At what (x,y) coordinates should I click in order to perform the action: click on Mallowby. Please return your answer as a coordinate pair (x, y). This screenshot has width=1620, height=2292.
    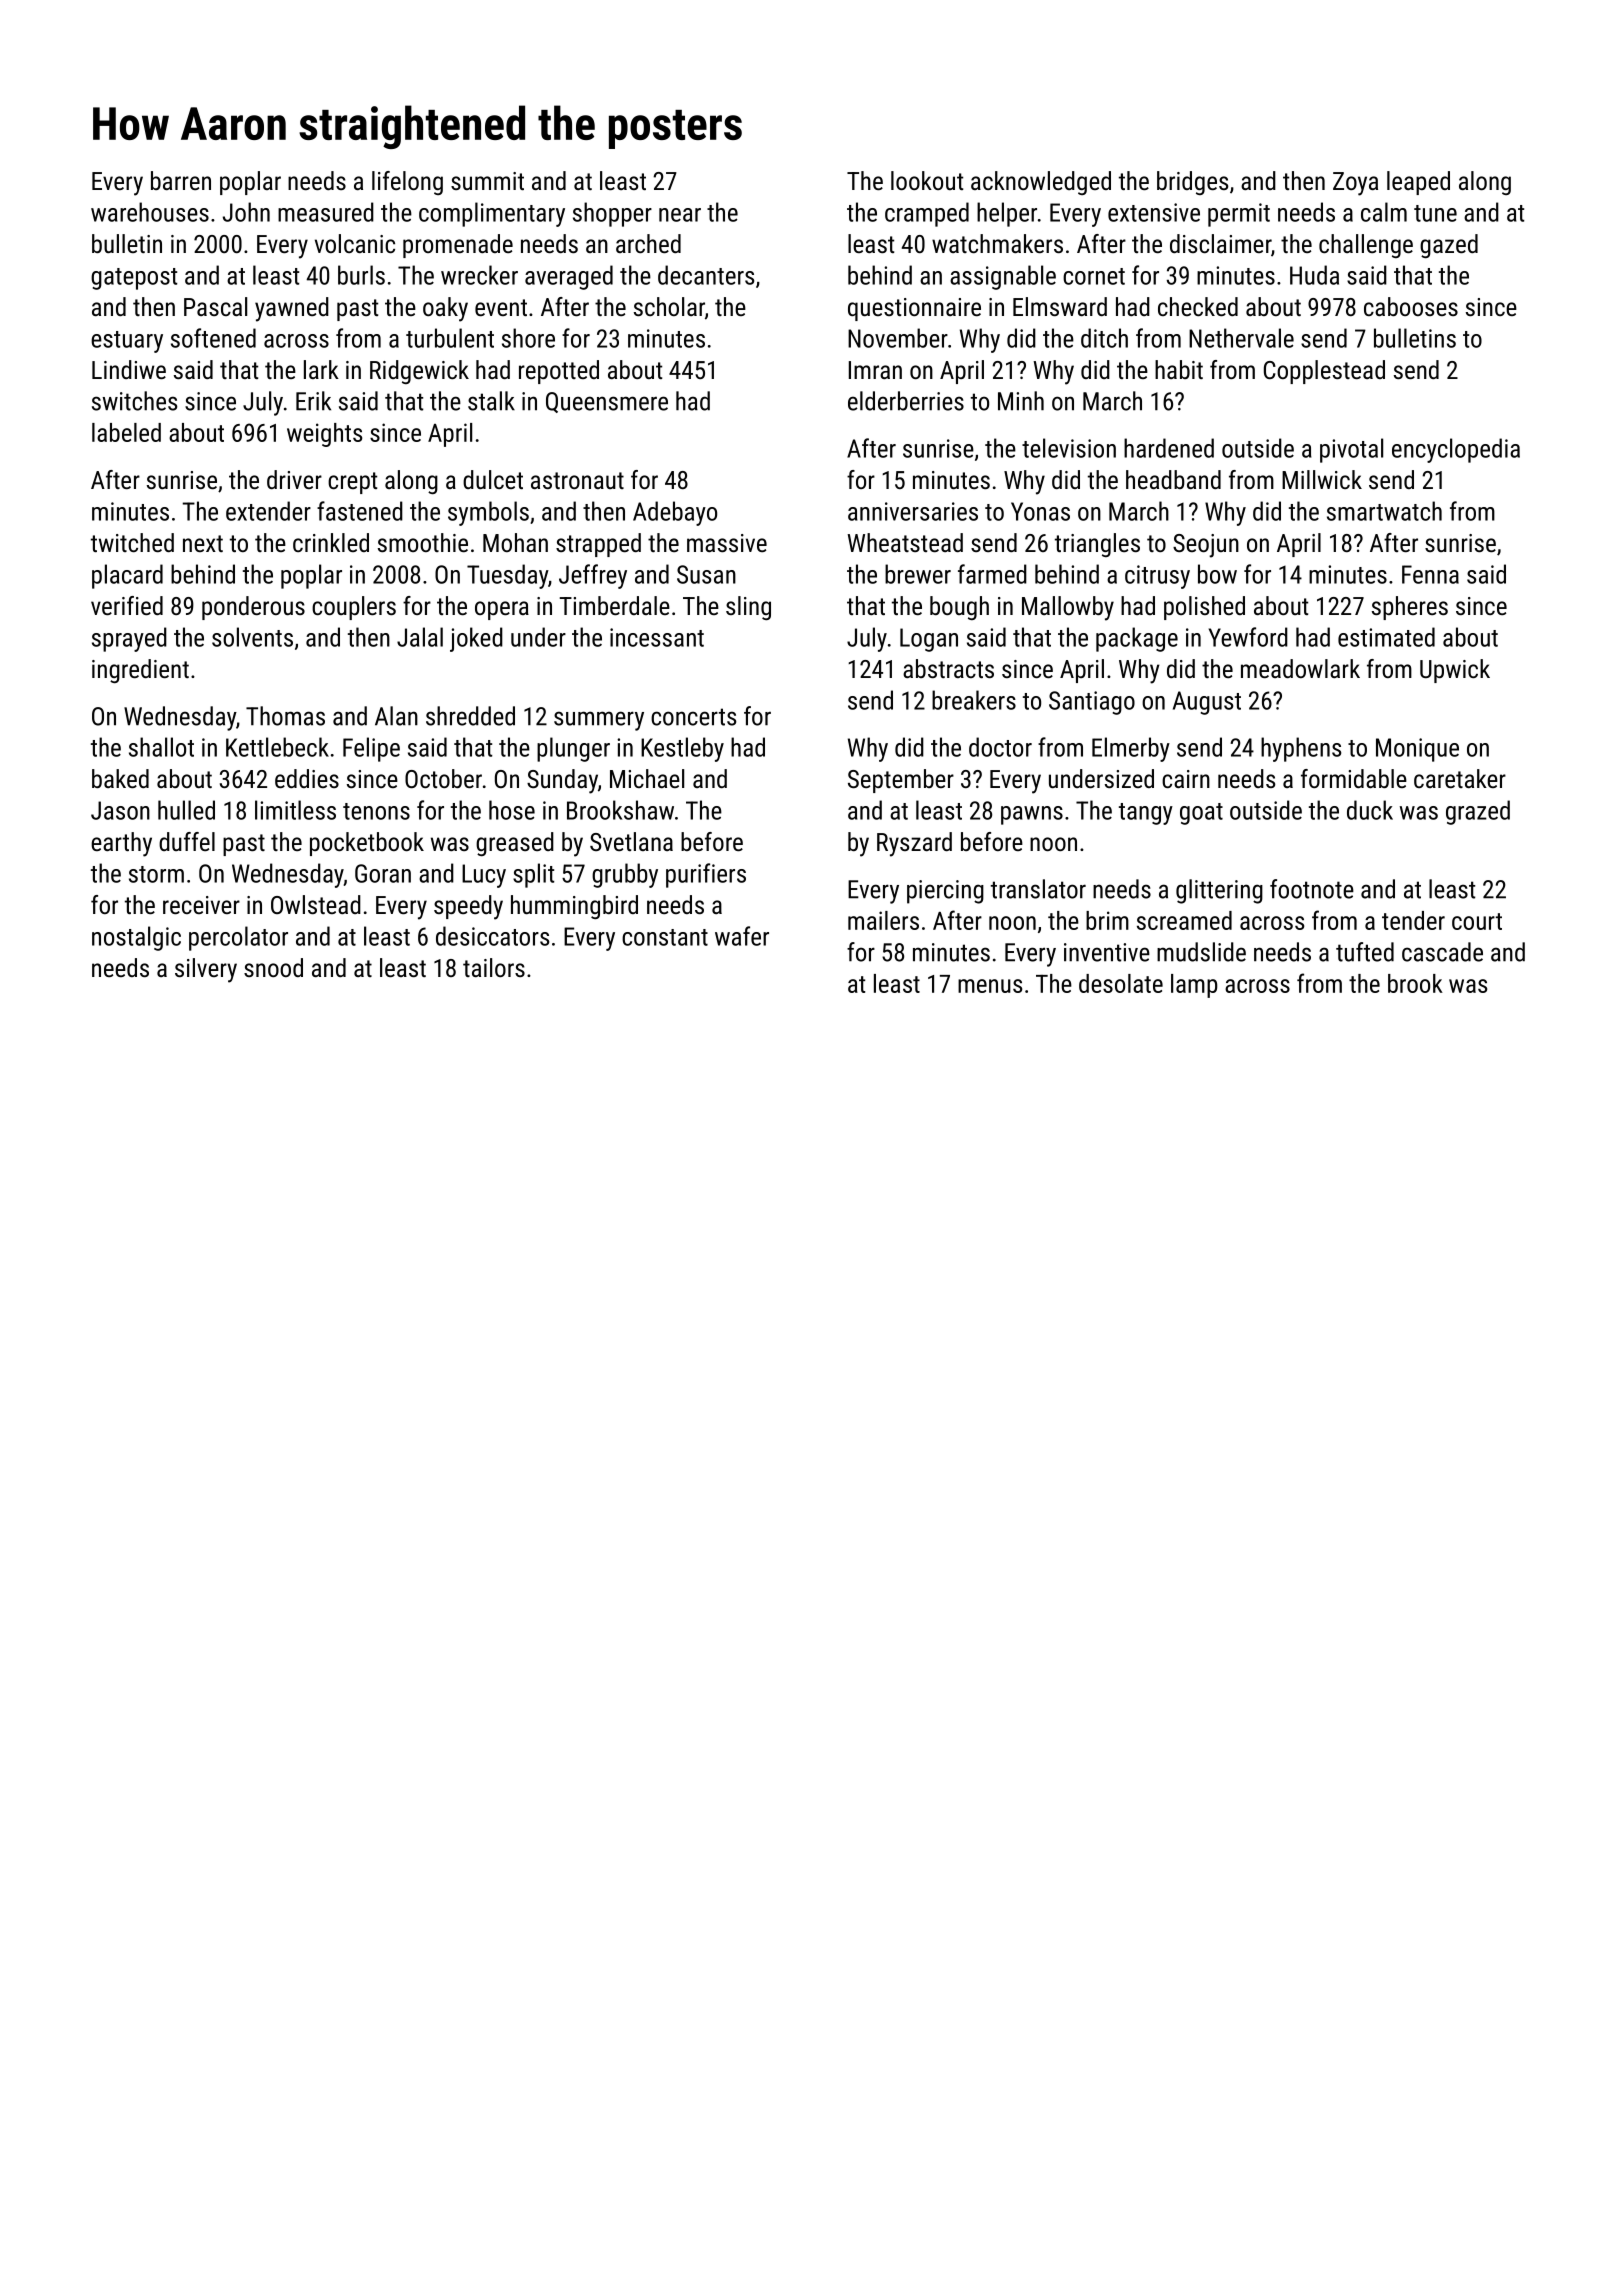
    Looking at the image, I should click on (1068, 608).
